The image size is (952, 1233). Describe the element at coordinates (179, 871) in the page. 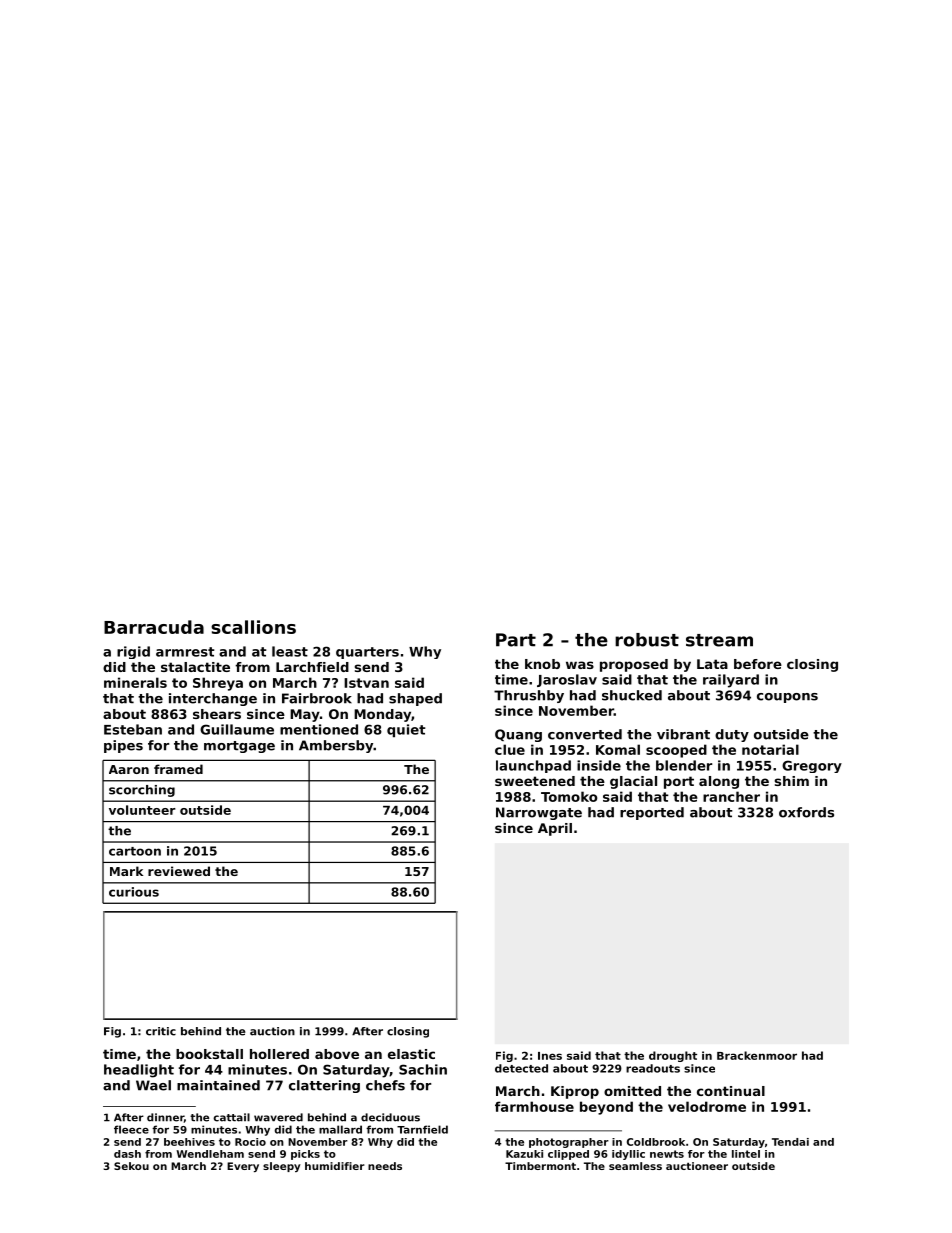

I see `reviewed` at that location.
